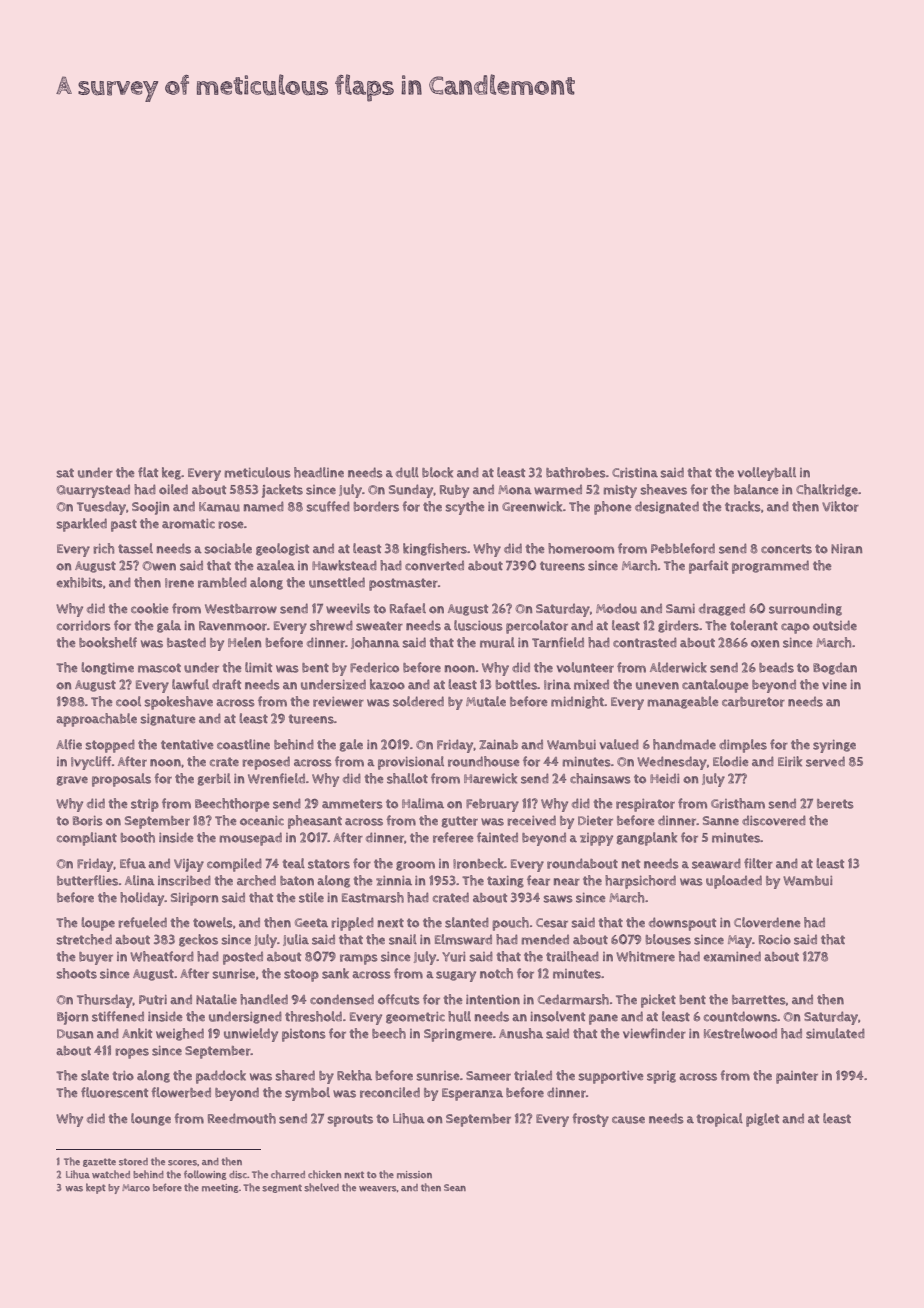  Describe the element at coordinates (93, 491) in the screenshot. I see `Quarrystead` at that location.
